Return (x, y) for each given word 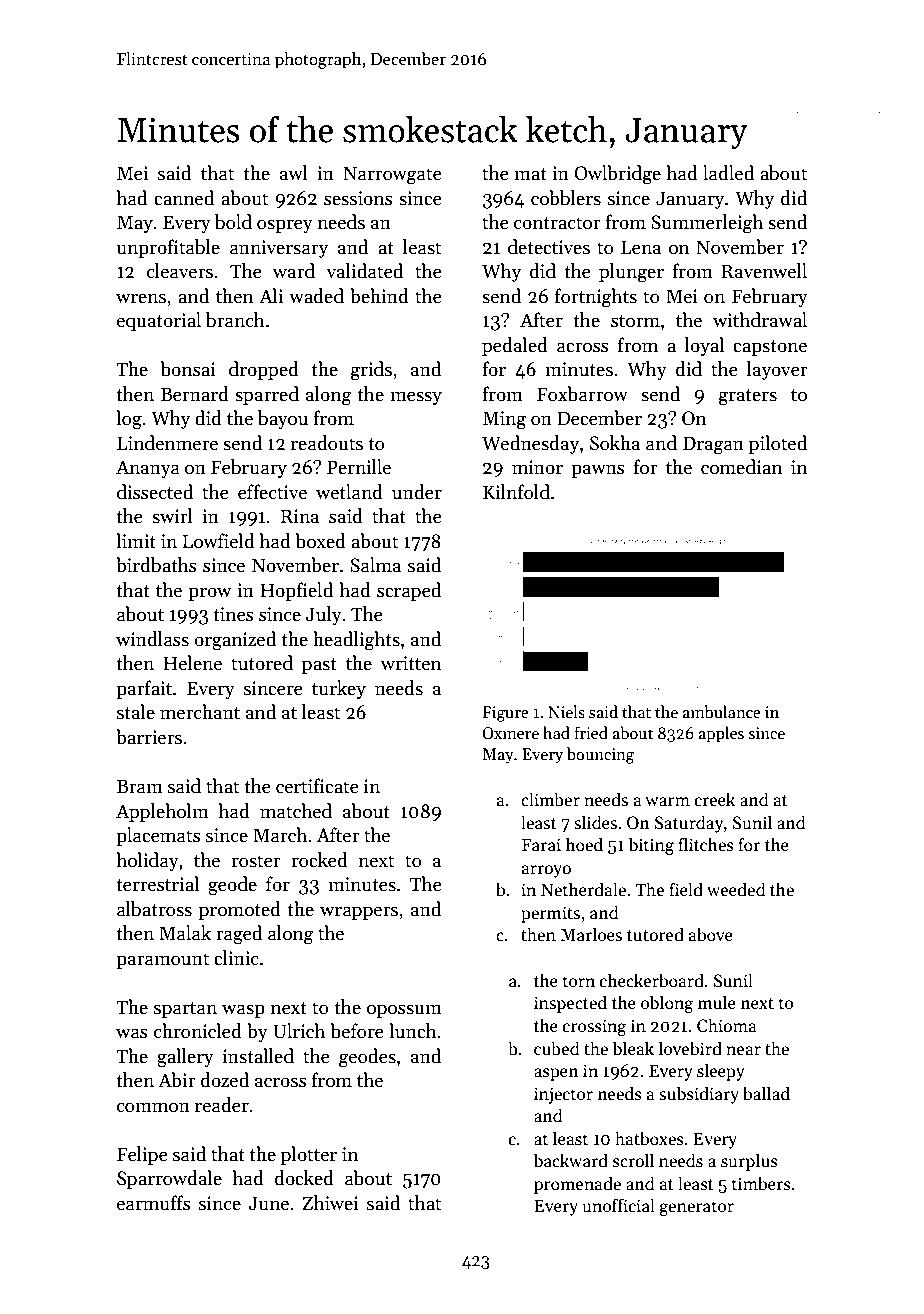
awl (294, 173)
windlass (152, 639)
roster (255, 861)
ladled (728, 173)
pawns (598, 471)
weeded (736, 889)
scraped (409, 591)
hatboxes (649, 1138)
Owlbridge (618, 175)
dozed (225, 1080)
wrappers (359, 913)
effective (272, 492)
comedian (741, 467)
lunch (413, 1031)
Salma (375, 565)
